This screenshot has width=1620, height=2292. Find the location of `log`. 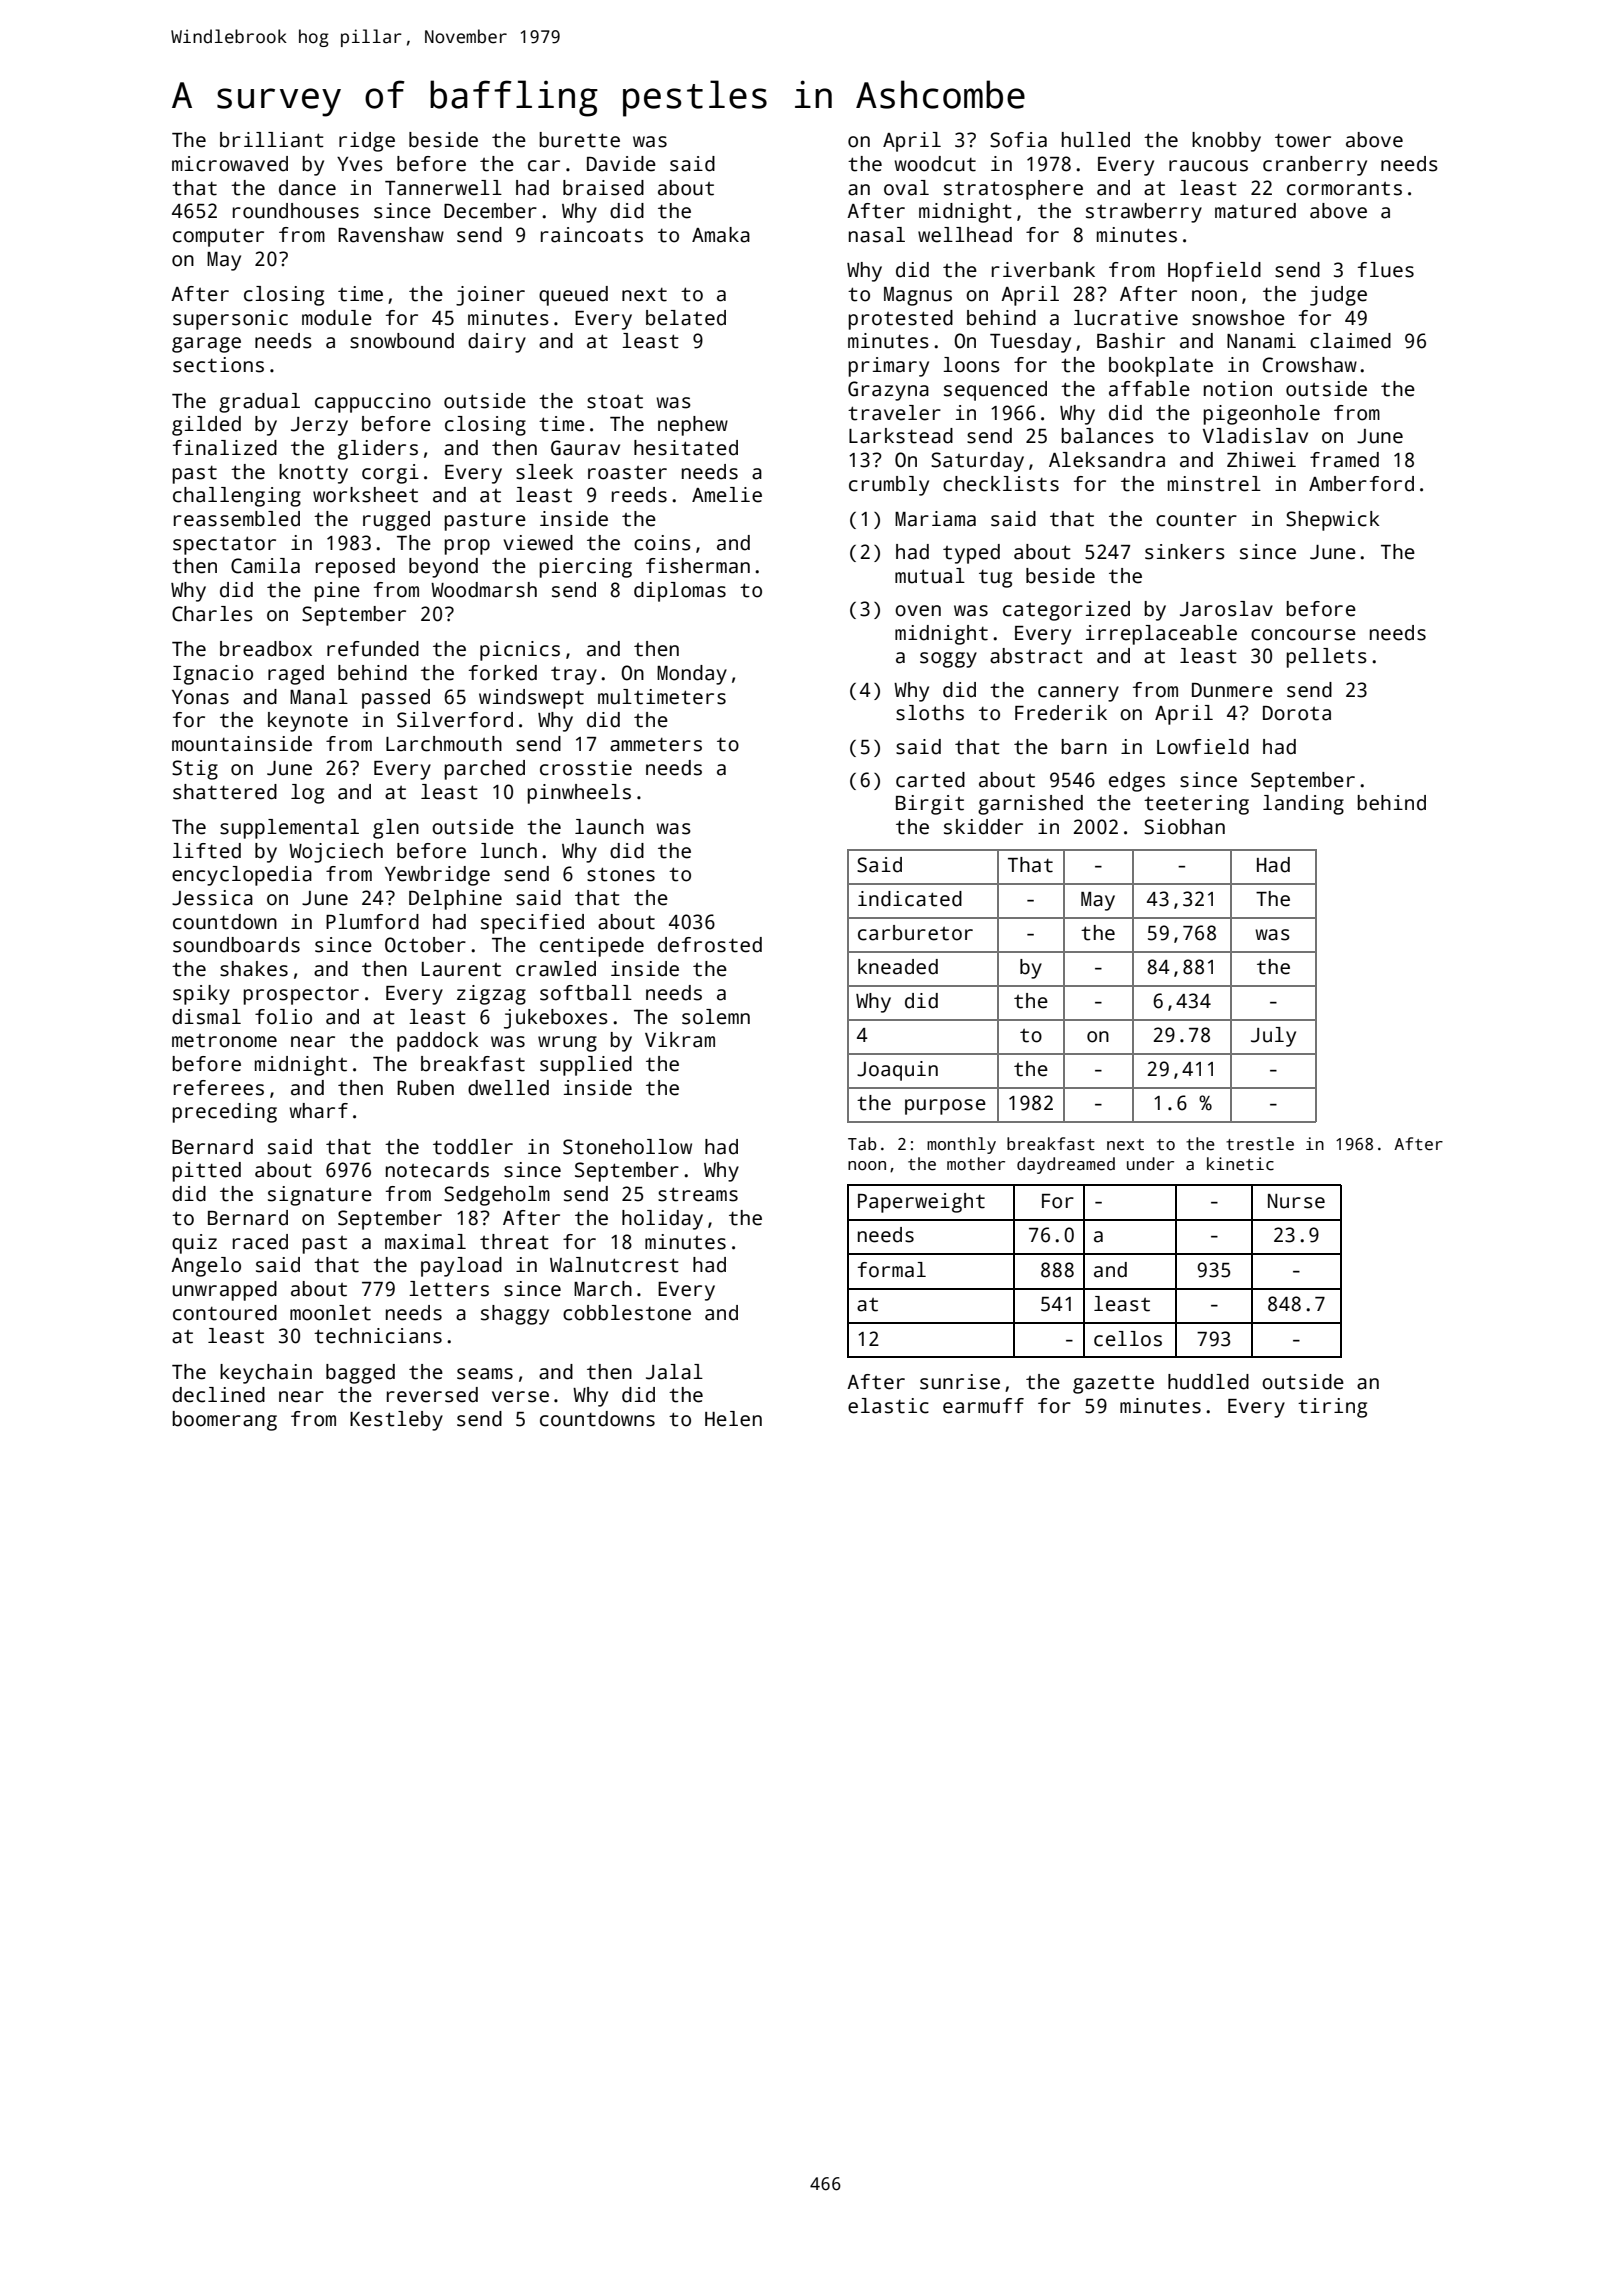

log is located at coordinates (307, 794).
